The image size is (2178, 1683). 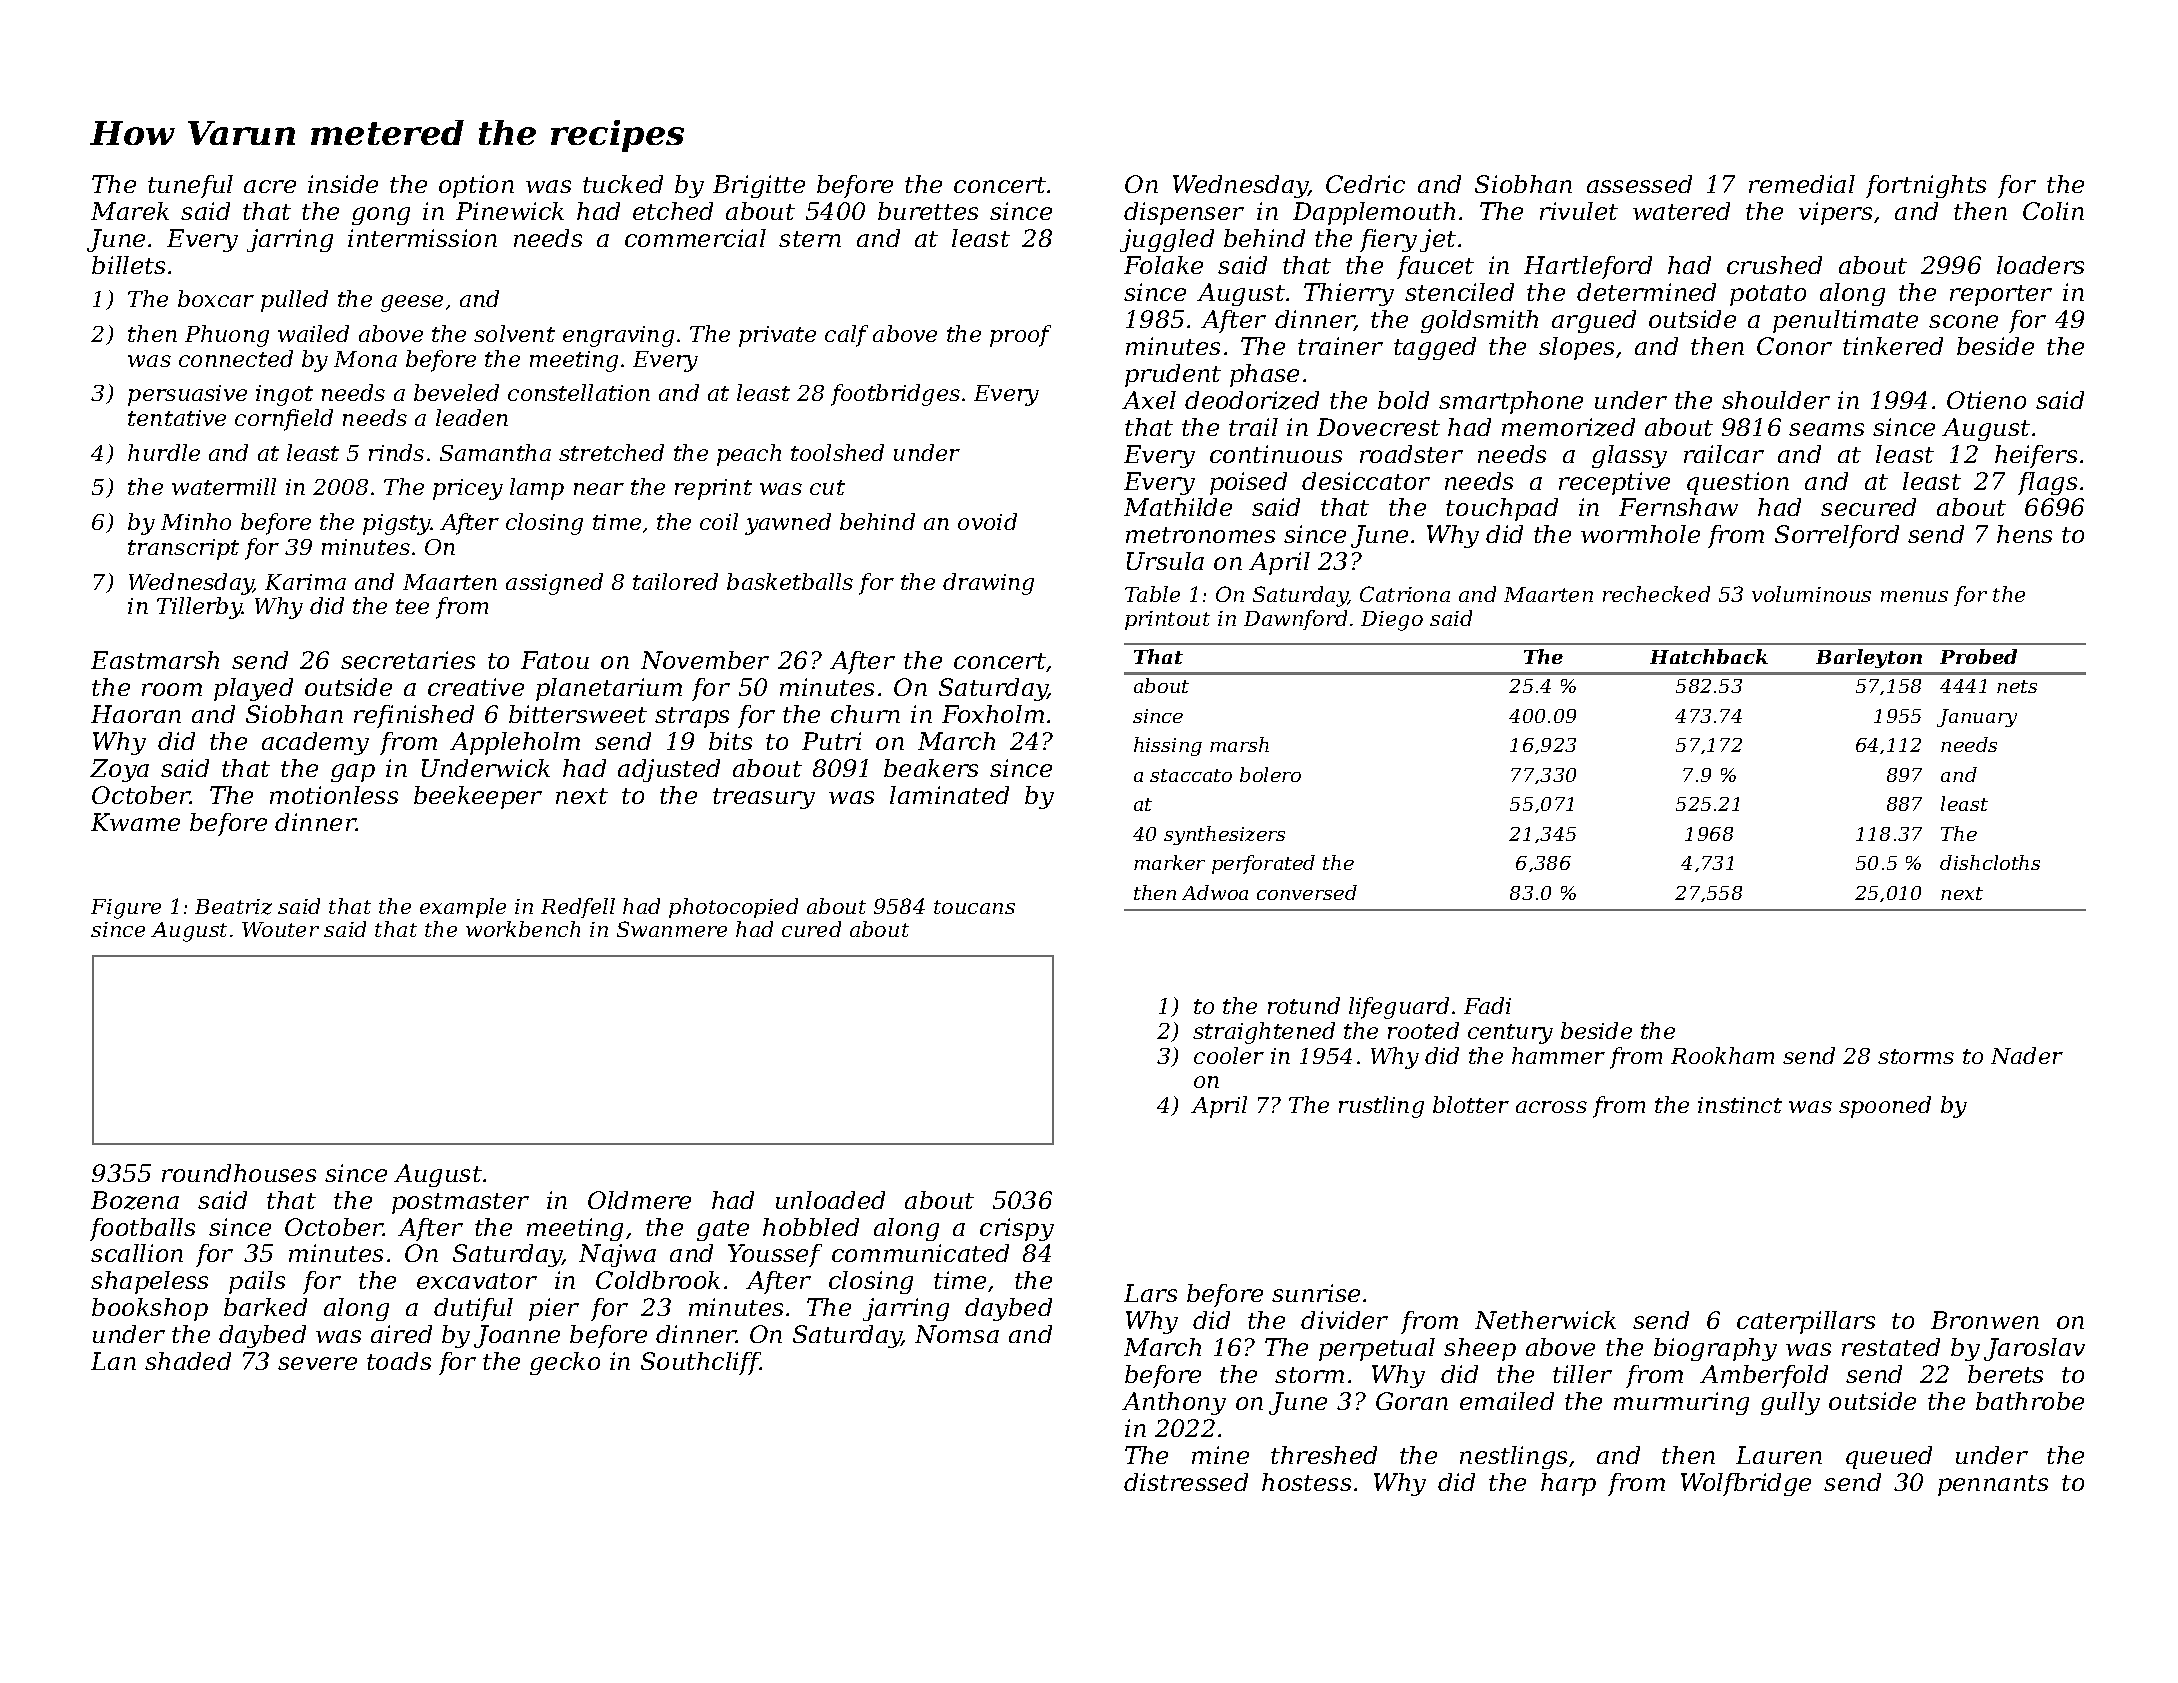 What do you see at coordinates (1794, 346) in the screenshot?
I see `Conor` at bounding box center [1794, 346].
